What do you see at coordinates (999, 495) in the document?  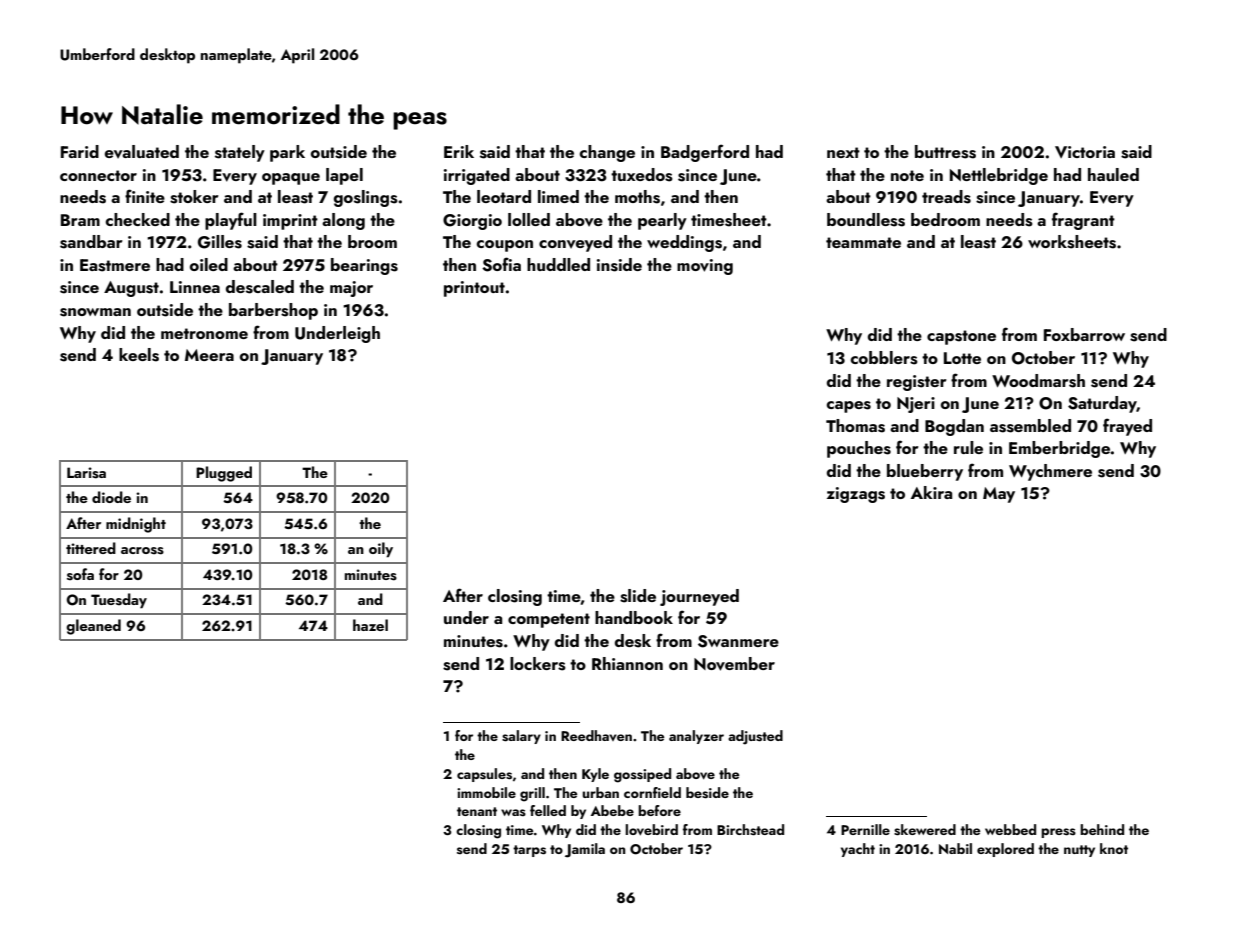 I see `May` at bounding box center [999, 495].
